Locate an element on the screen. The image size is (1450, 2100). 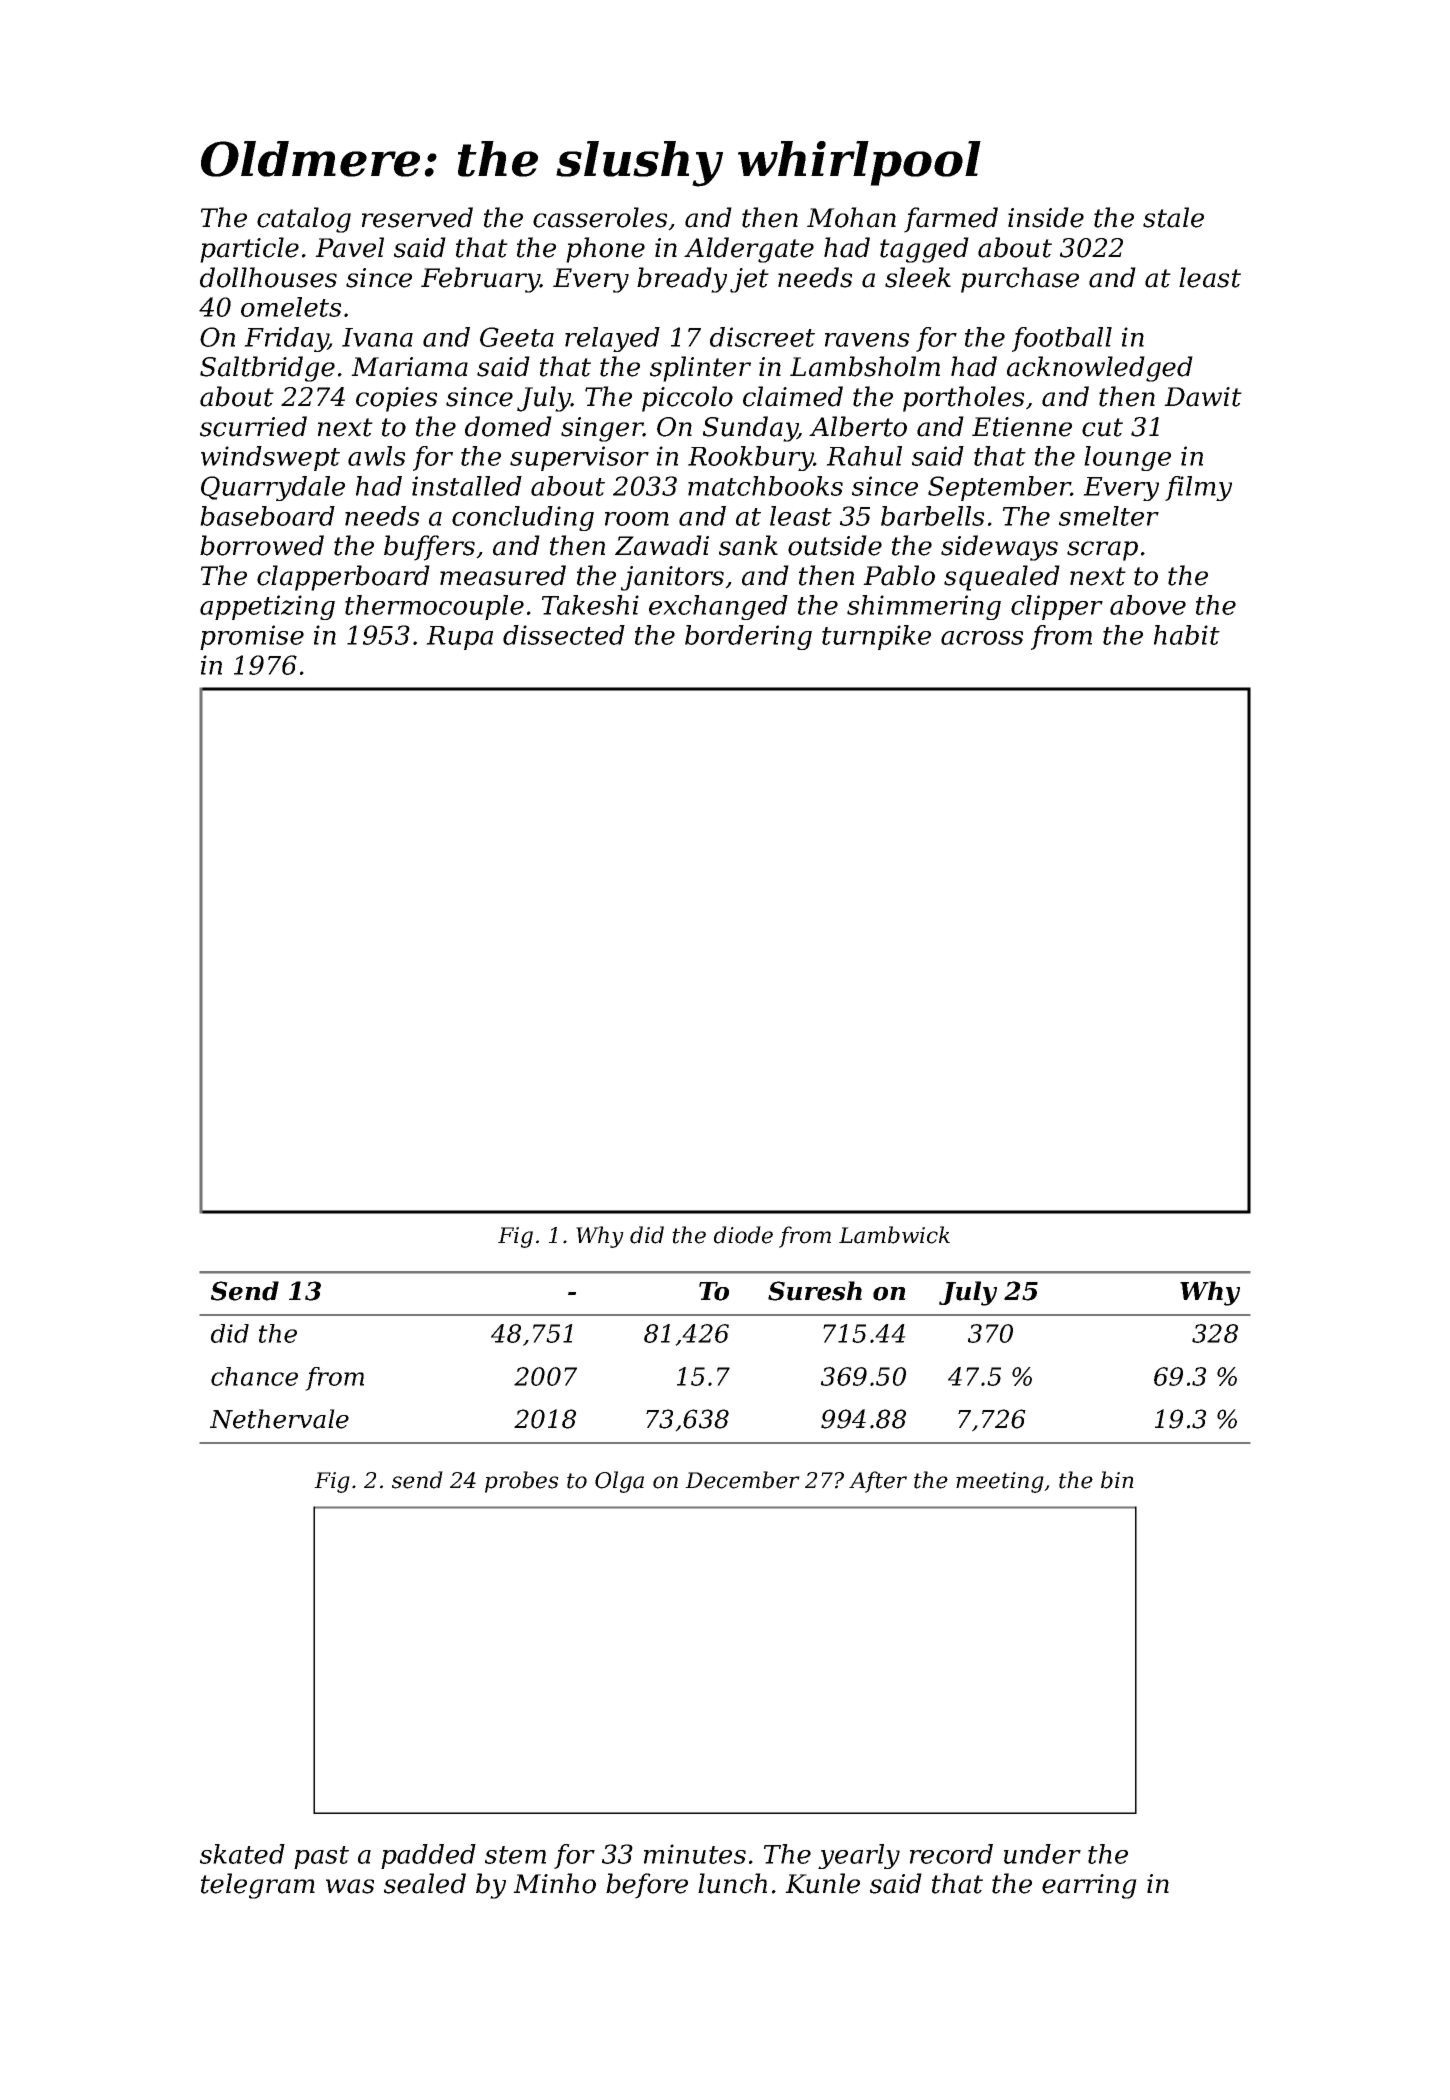
bready is located at coordinates (682, 280).
